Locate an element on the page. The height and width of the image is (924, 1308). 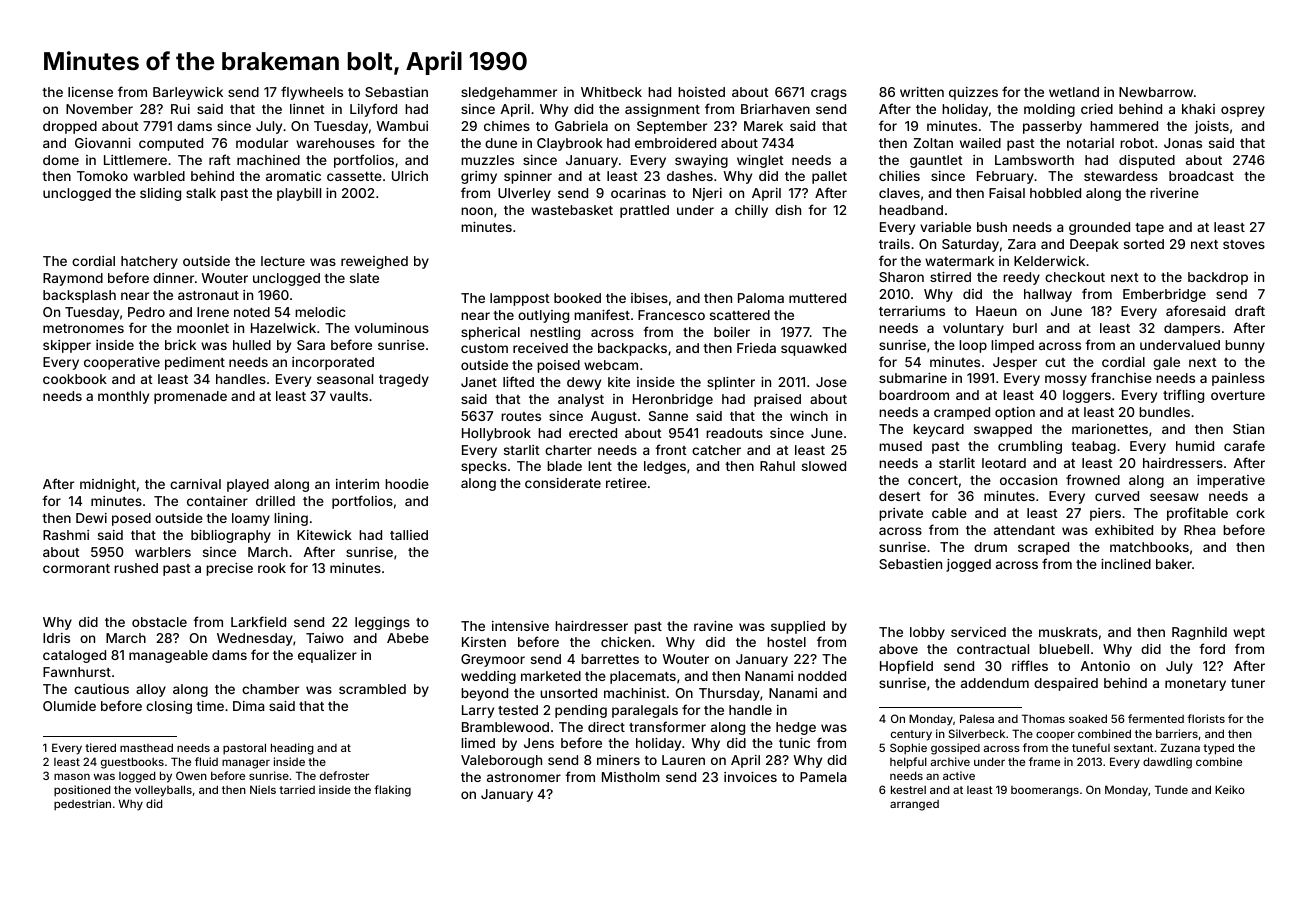
tarried is located at coordinates (297, 789).
